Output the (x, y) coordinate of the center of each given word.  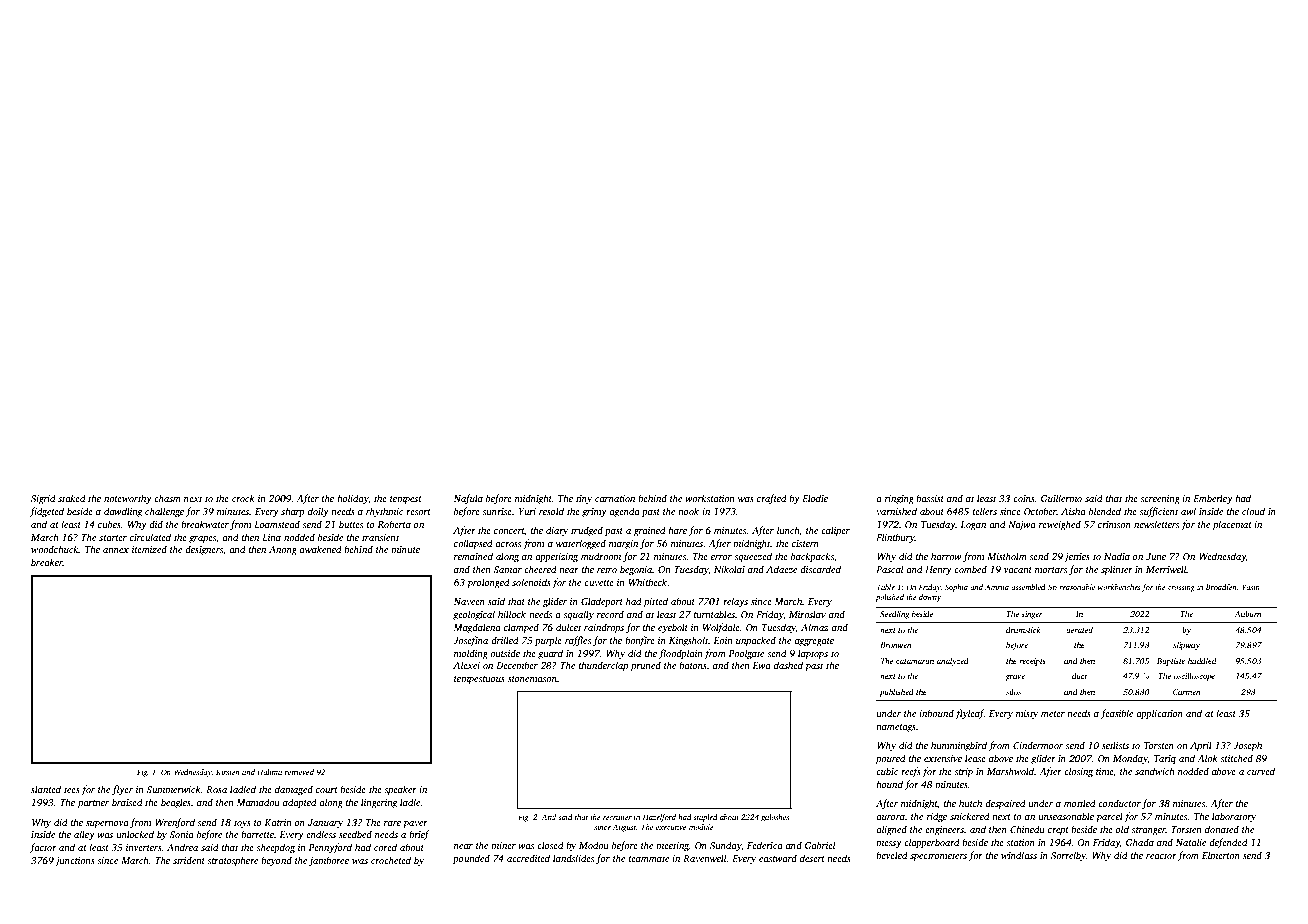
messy (889, 845)
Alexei (466, 665)
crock (243, 498)
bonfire (640, 641)
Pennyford (330, 848)
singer (1032, 615)
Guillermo (1061, 498)
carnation (615, 498)
